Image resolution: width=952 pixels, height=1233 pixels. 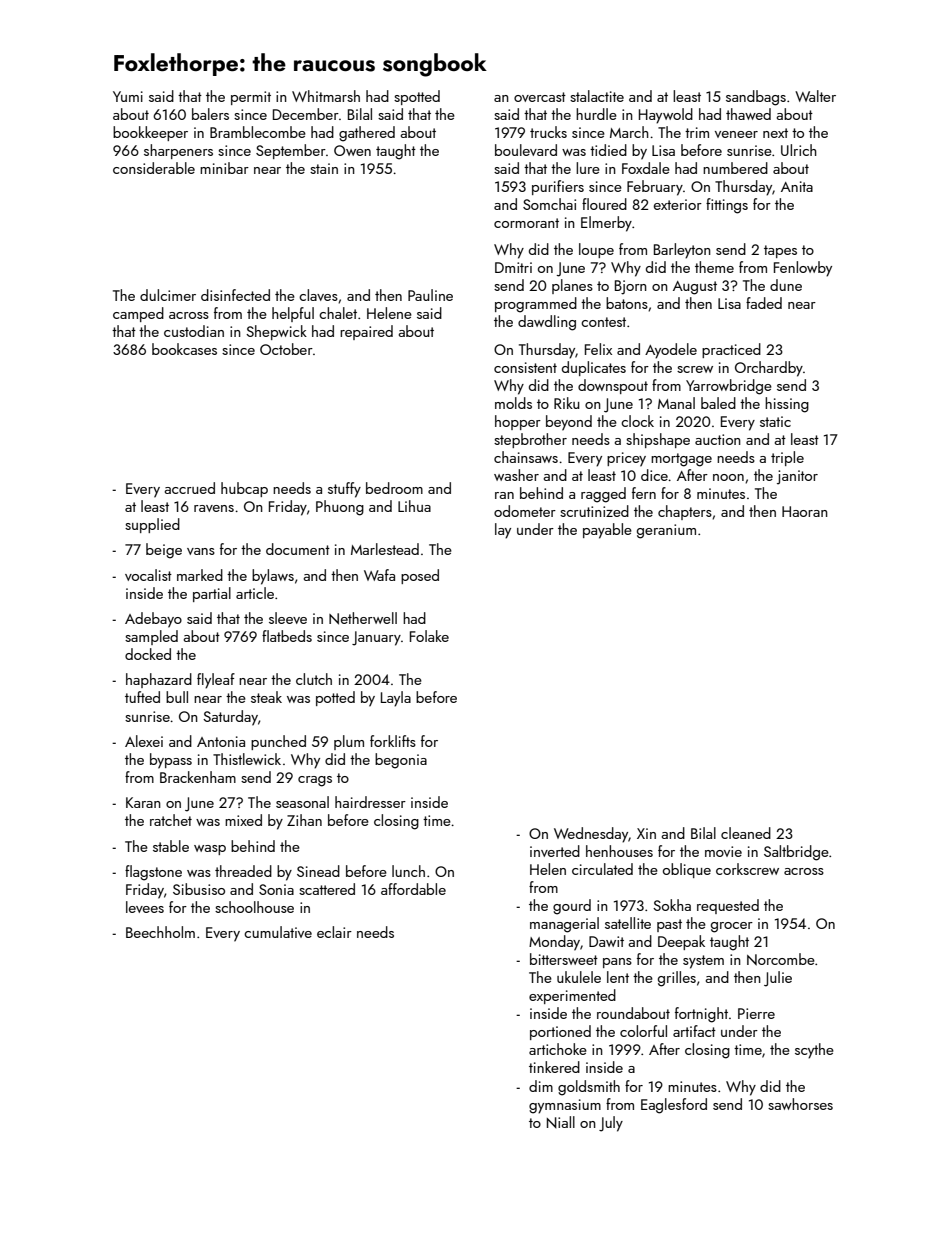 I want to click on stain, so click(x=324, y=168).
